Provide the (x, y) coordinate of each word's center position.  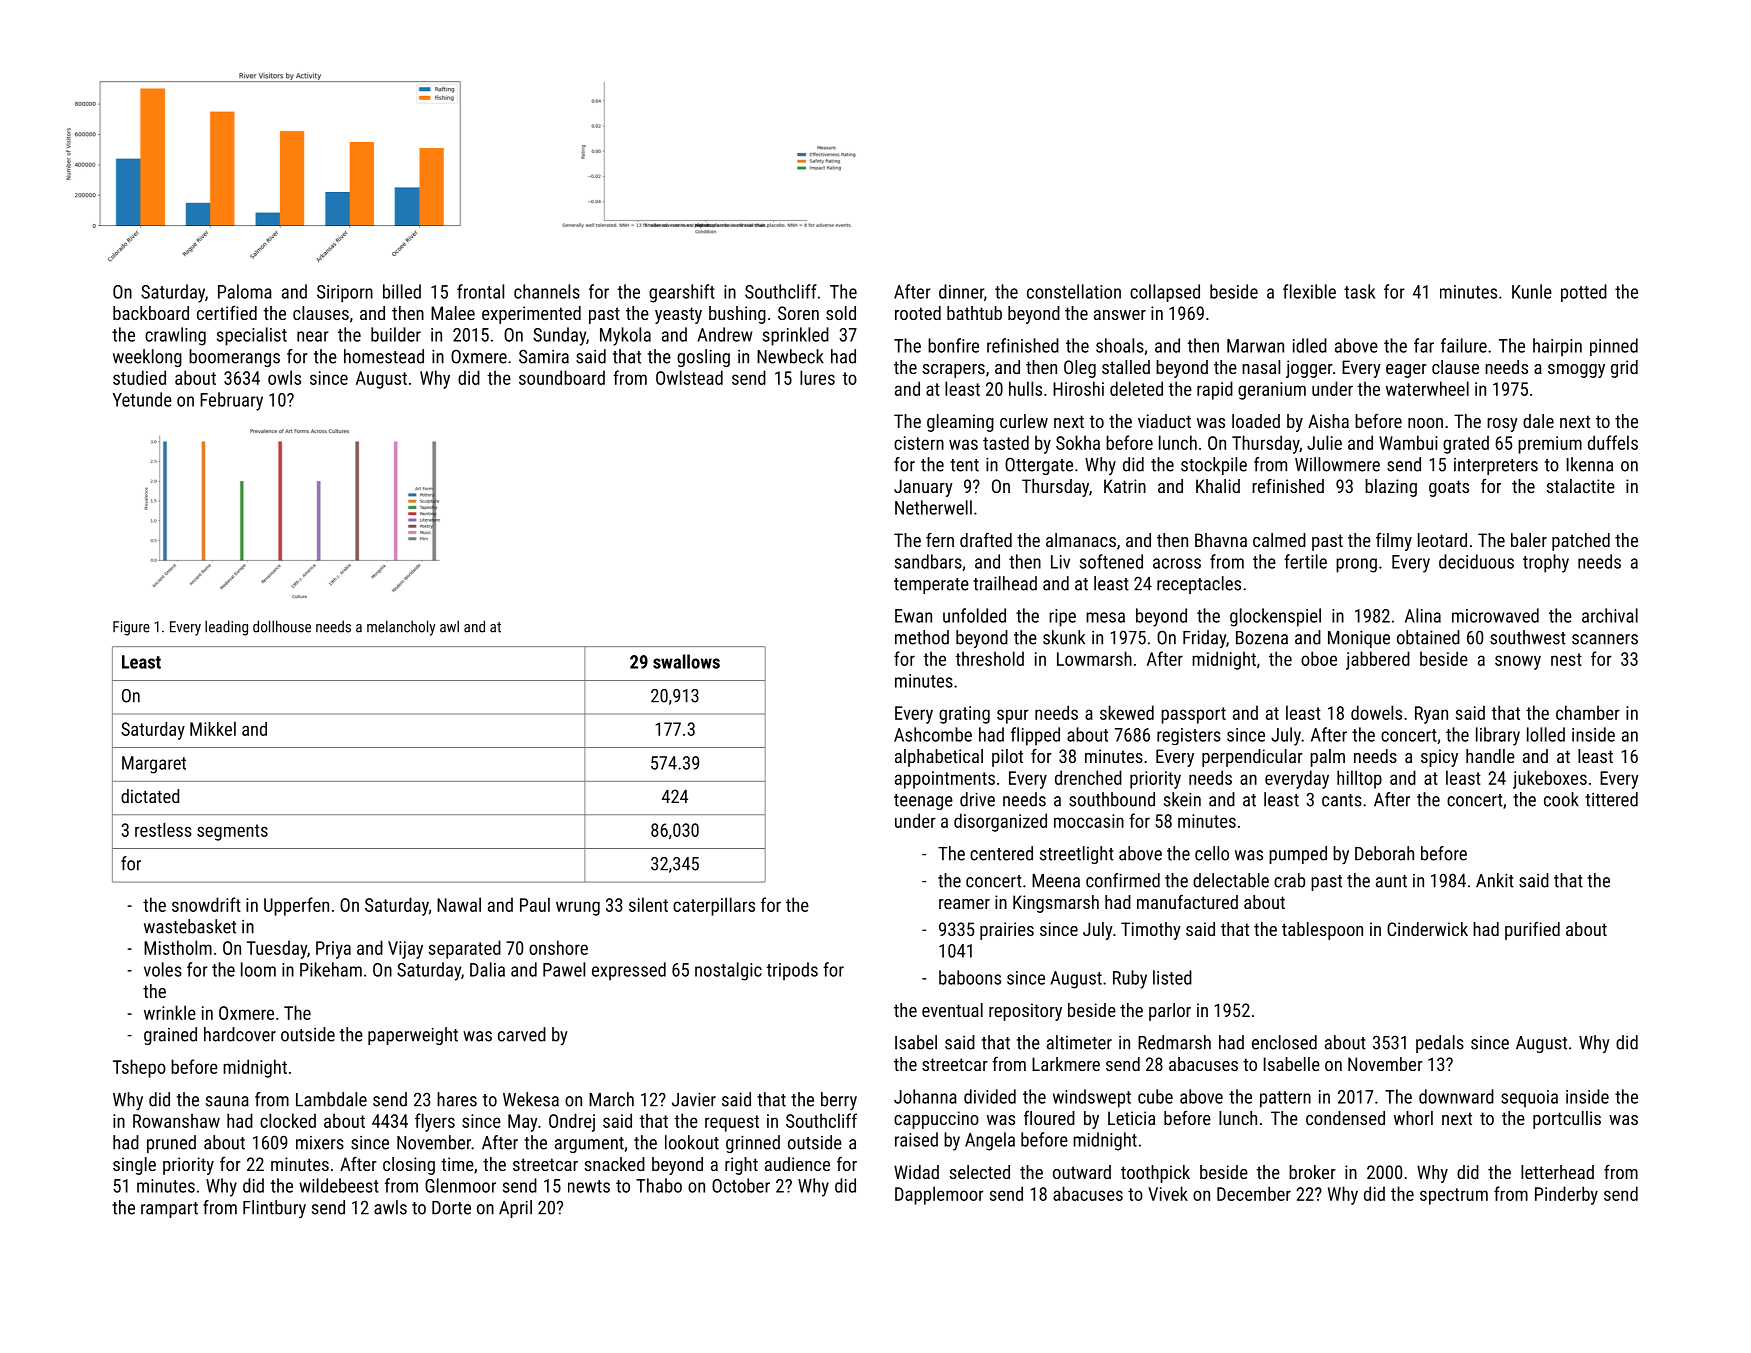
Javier (694, 1099)
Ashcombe (933, 734)
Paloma (245, 291)
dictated (150, 796)
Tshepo (139, 1068)
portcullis (1567, 1120)
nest (1566, 659)
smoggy (1576, 371)
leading (226, 628)
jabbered (1378, 660)
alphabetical (939, 758)
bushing (737, 315)
